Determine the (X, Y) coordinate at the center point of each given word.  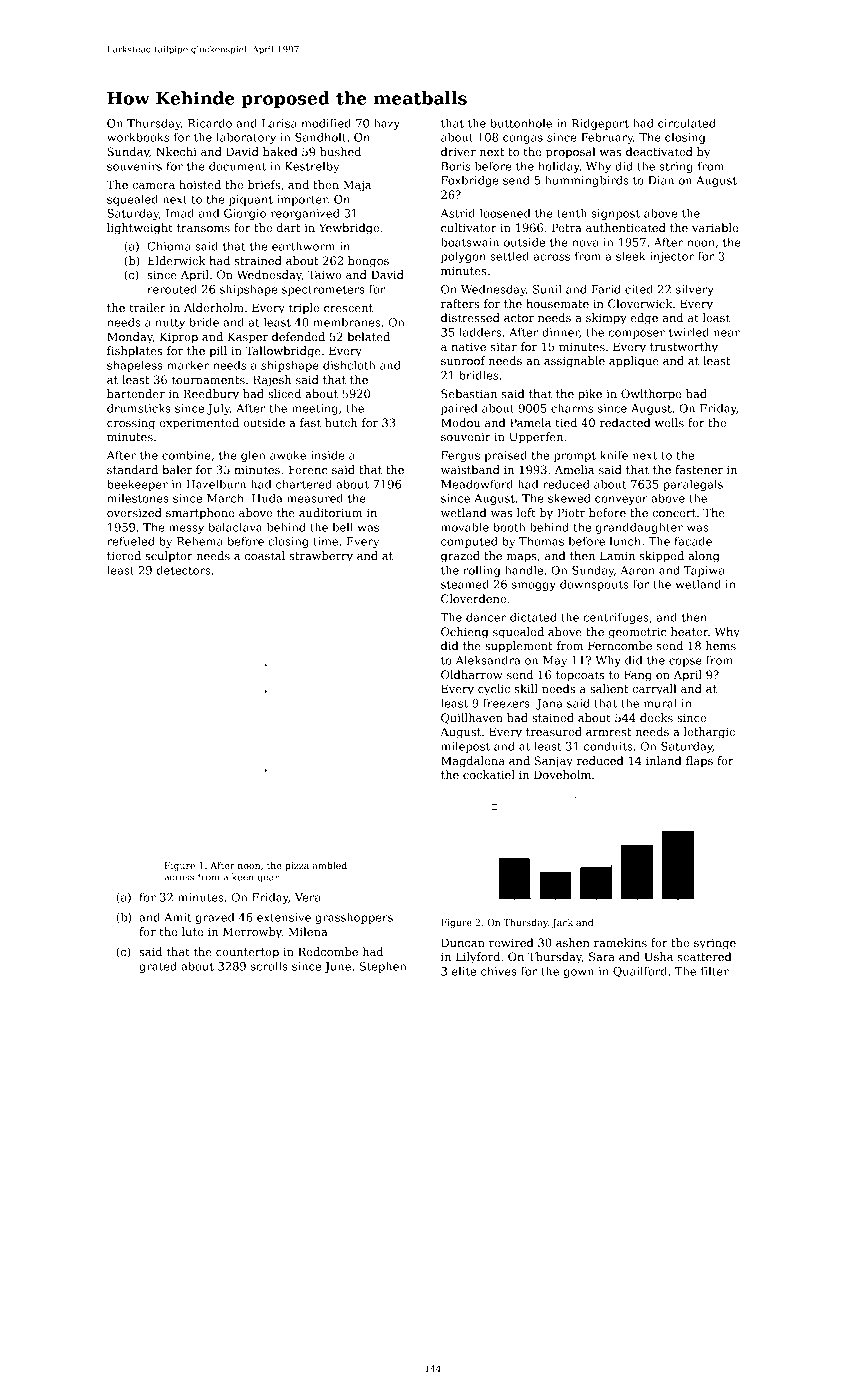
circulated (687, 123)
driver (458, 151)
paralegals (693, 485)
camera (154, 186)
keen (243, 877)
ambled (330, 865)
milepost (465, 747)
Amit (178, 917)
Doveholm (562, 774)
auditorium (330, 512)
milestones (138, 498)
